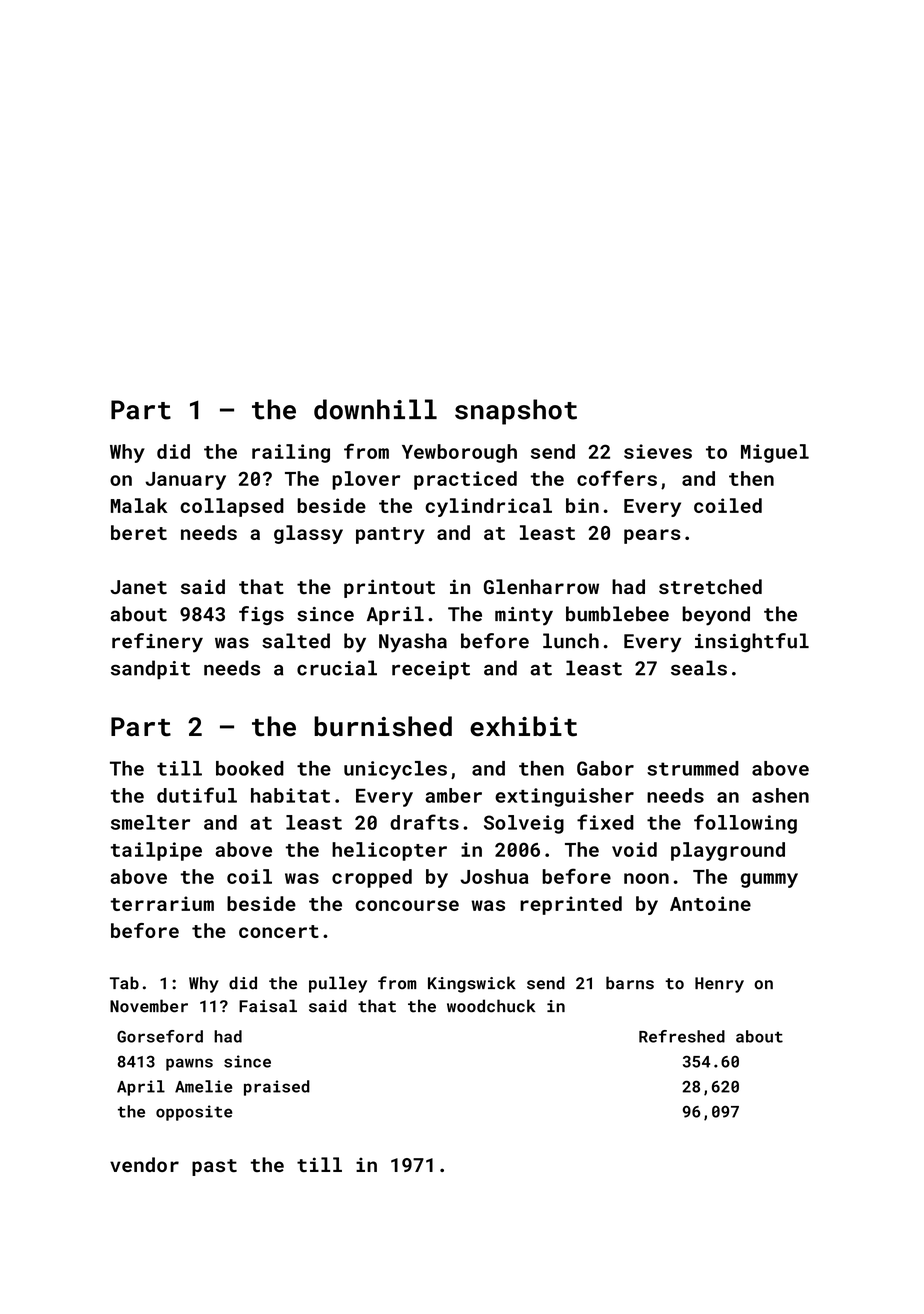 The height and width of the screenshot is (1314, 924). I want to click on stretched, so click(710, 586).
